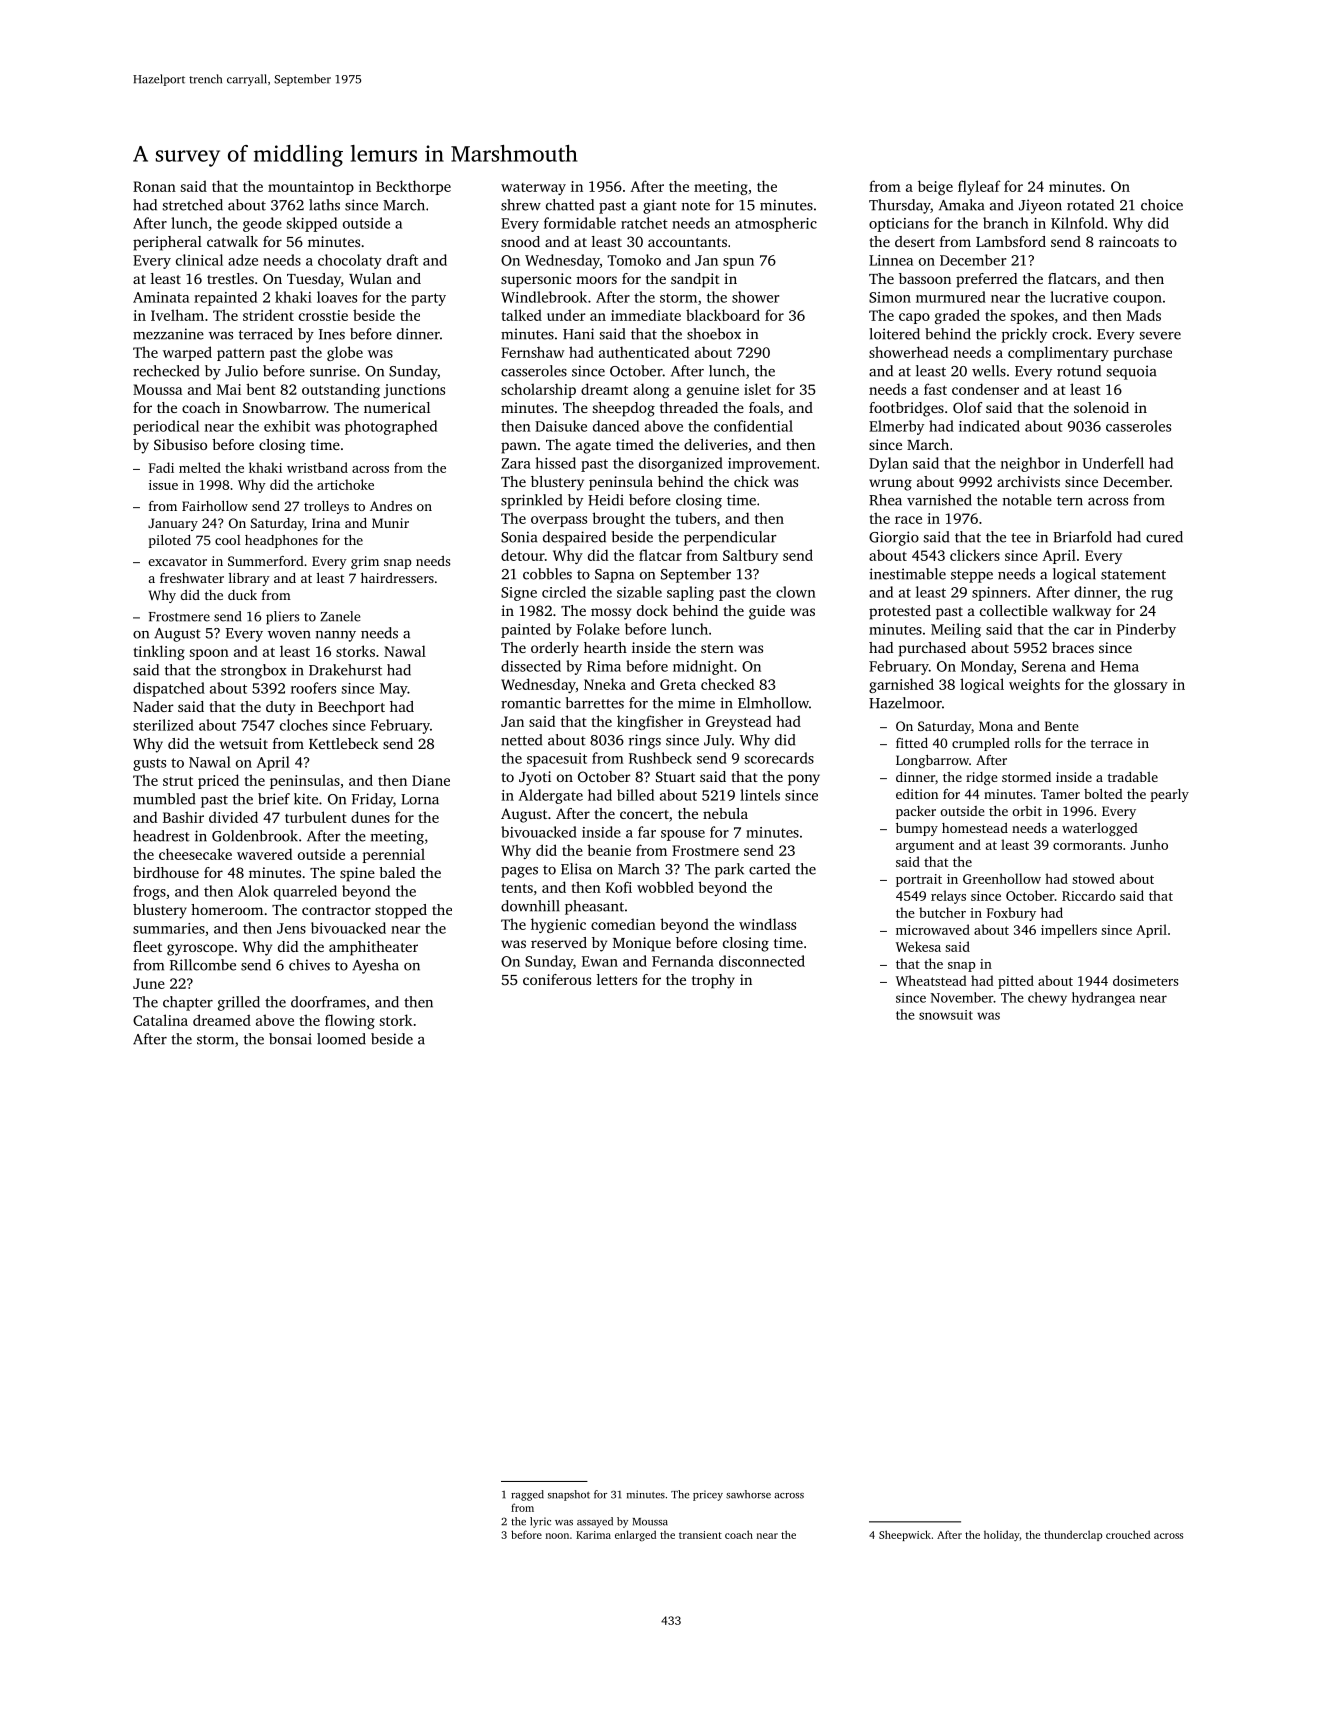  What do you see at coordinates (268, 315) in the screenshot?
I see `strident` at bounding box center [268, 315].
